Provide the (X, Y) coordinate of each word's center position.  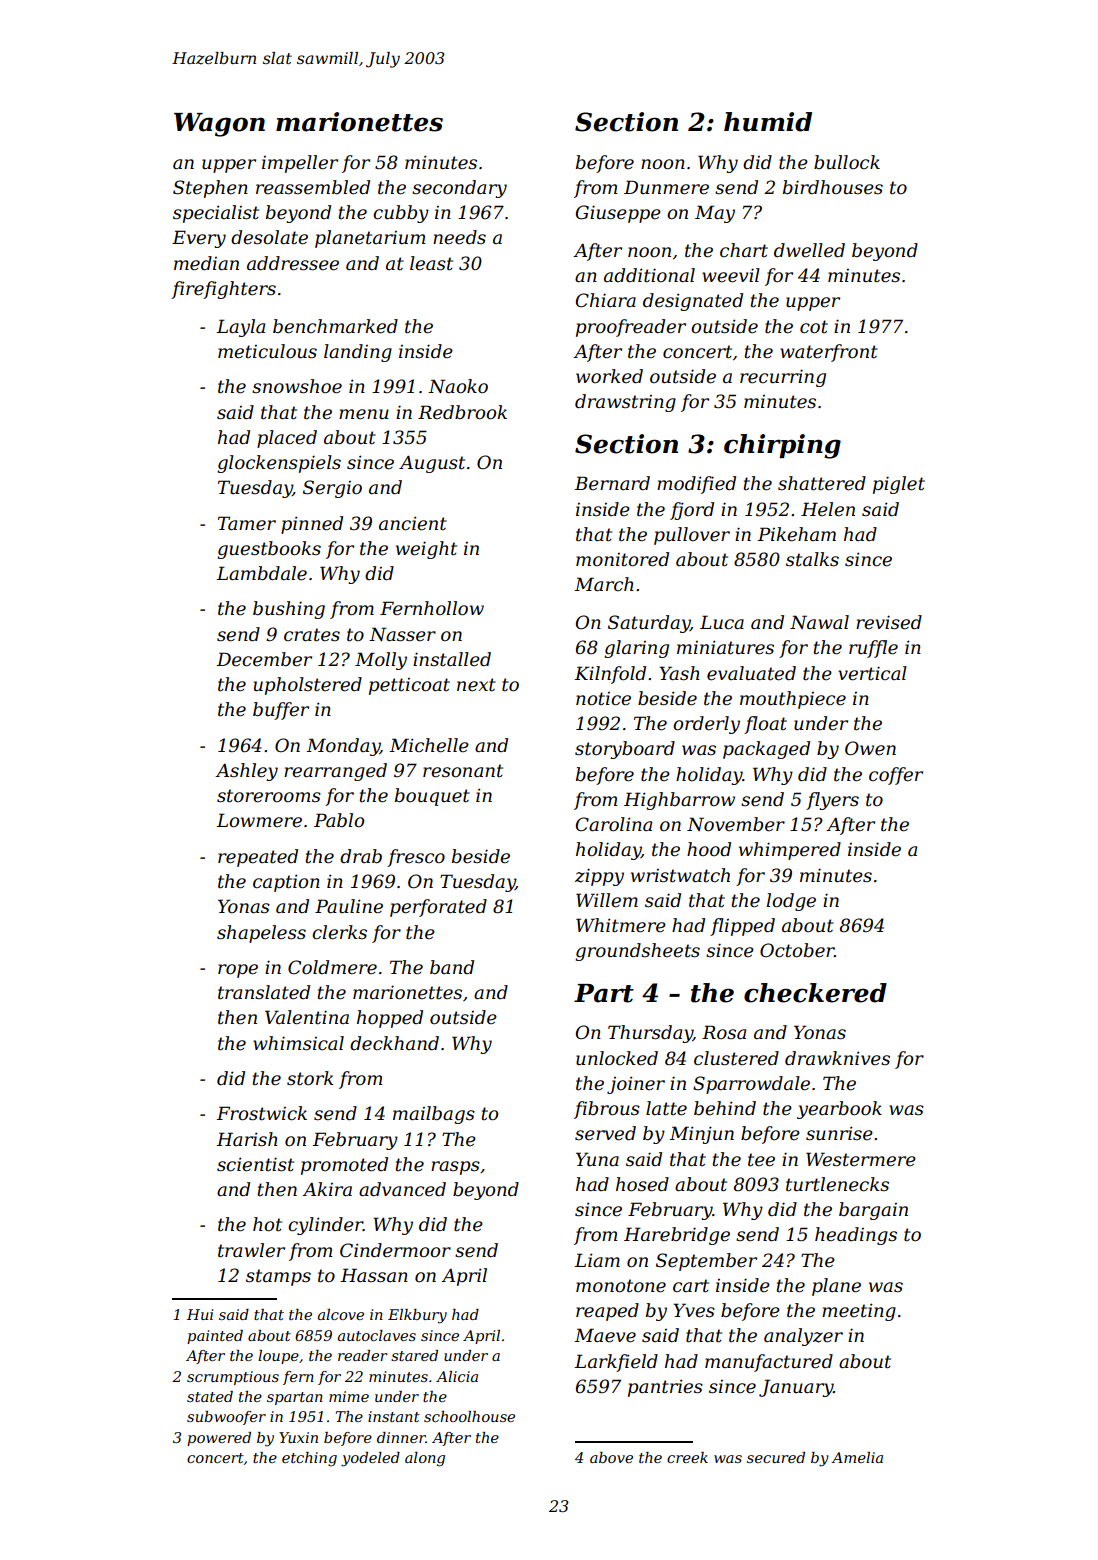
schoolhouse (469, 1416)
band (452, 967)
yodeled (370, 1459)
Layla (240, 328)
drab (361, 856)
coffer (896, 776)
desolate (269, 237)
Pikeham (796, 534)
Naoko (458, 386)
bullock (847, 162)
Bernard (612, 483)
